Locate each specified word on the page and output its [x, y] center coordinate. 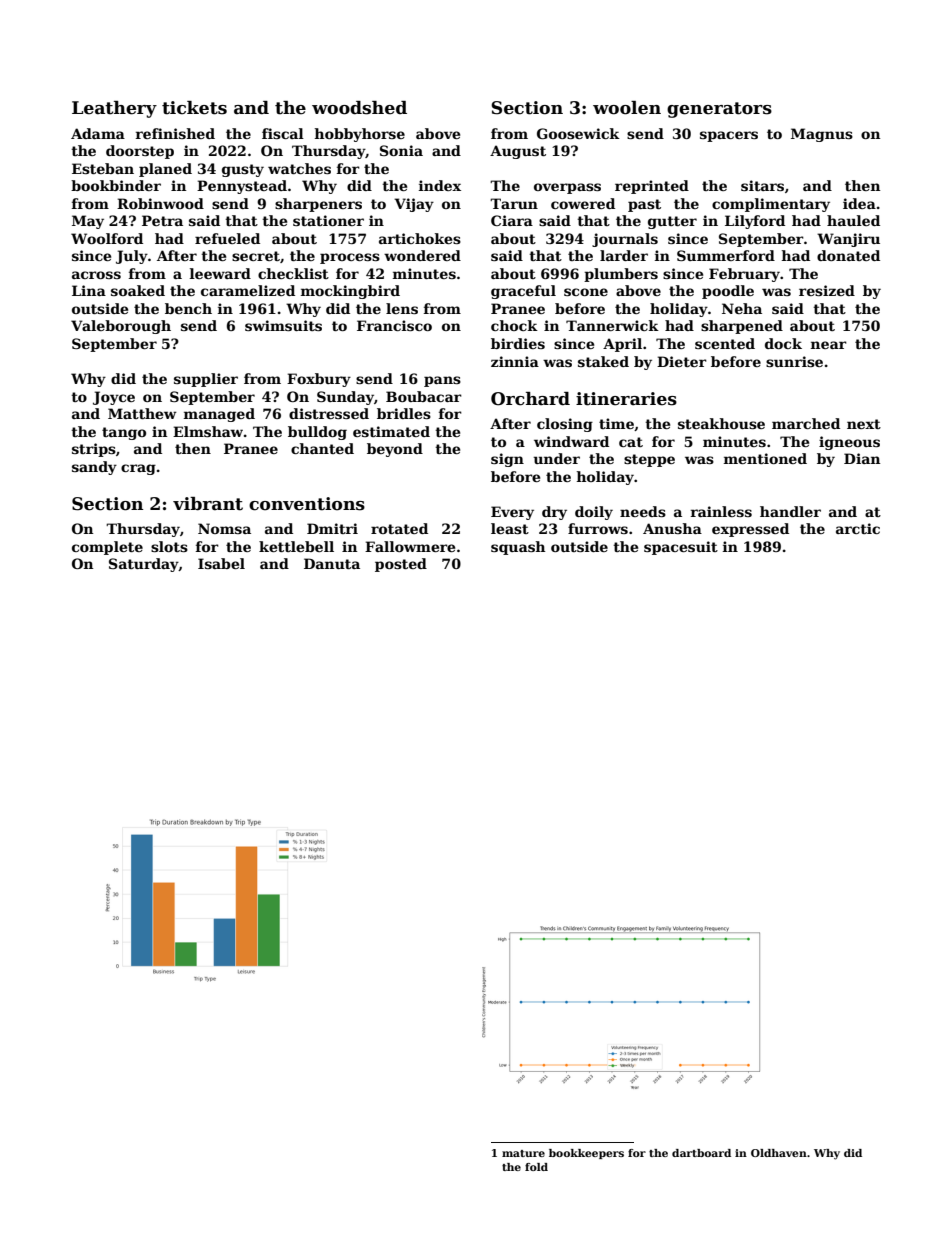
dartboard [701, 1153]
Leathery [114, 109]
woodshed [359, 108]
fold [536, 1167]
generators [719, 110]
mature [523, 1153]
